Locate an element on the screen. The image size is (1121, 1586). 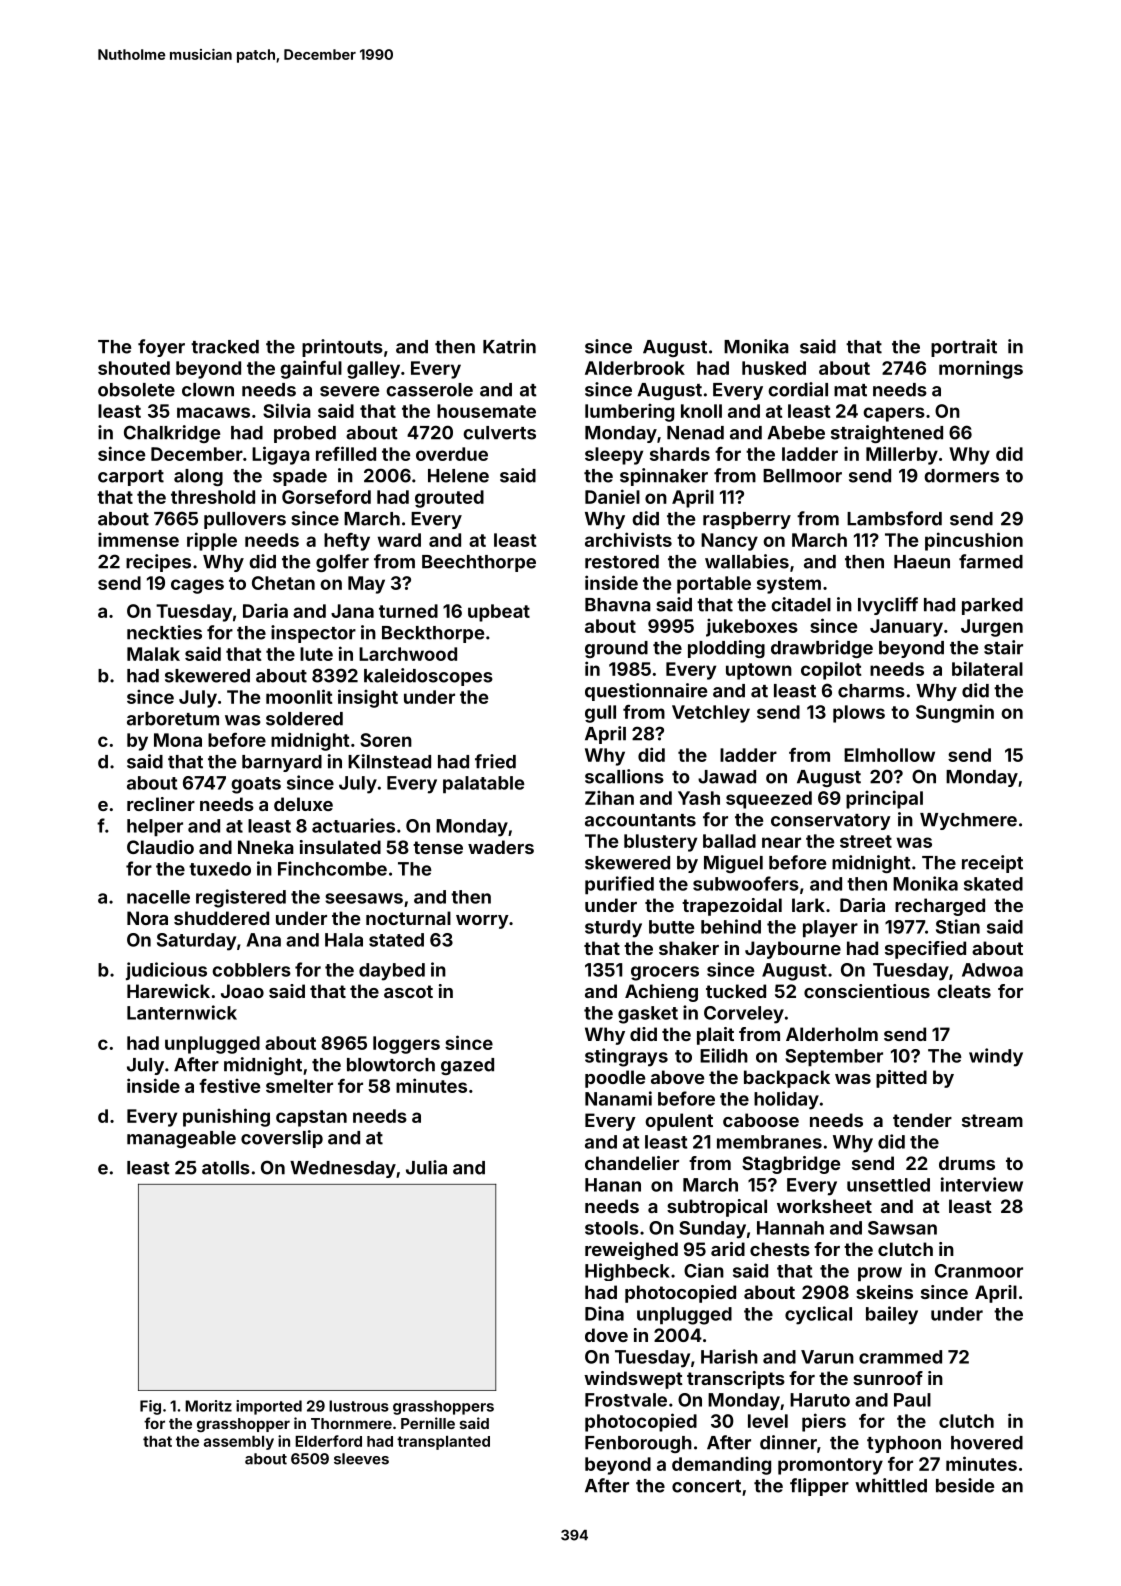
worry is located at coordinates (482, 922).
